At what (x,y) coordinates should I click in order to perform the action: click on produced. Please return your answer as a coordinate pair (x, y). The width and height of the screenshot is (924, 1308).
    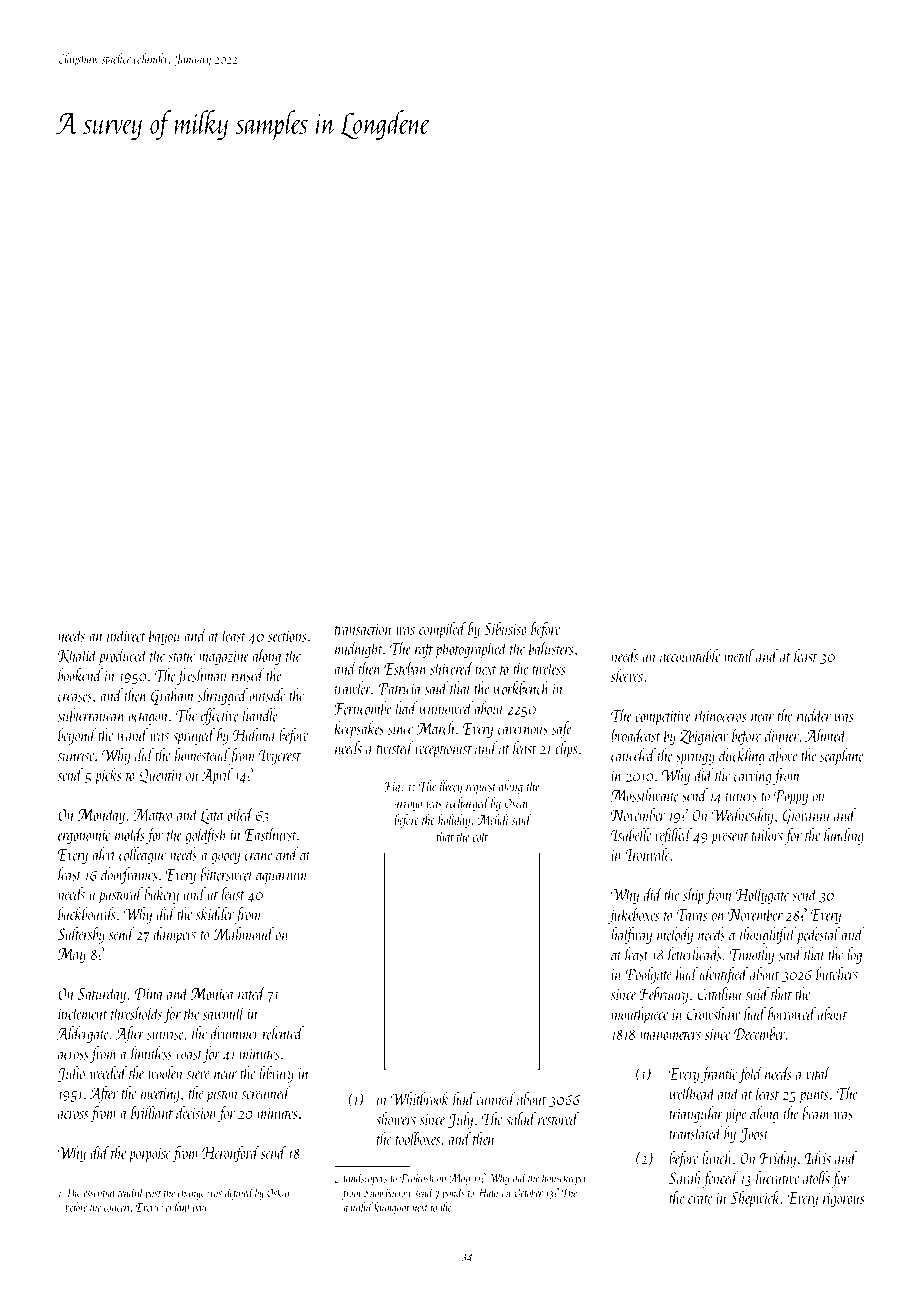
    Looking at the image, I should click on (123, 657).
